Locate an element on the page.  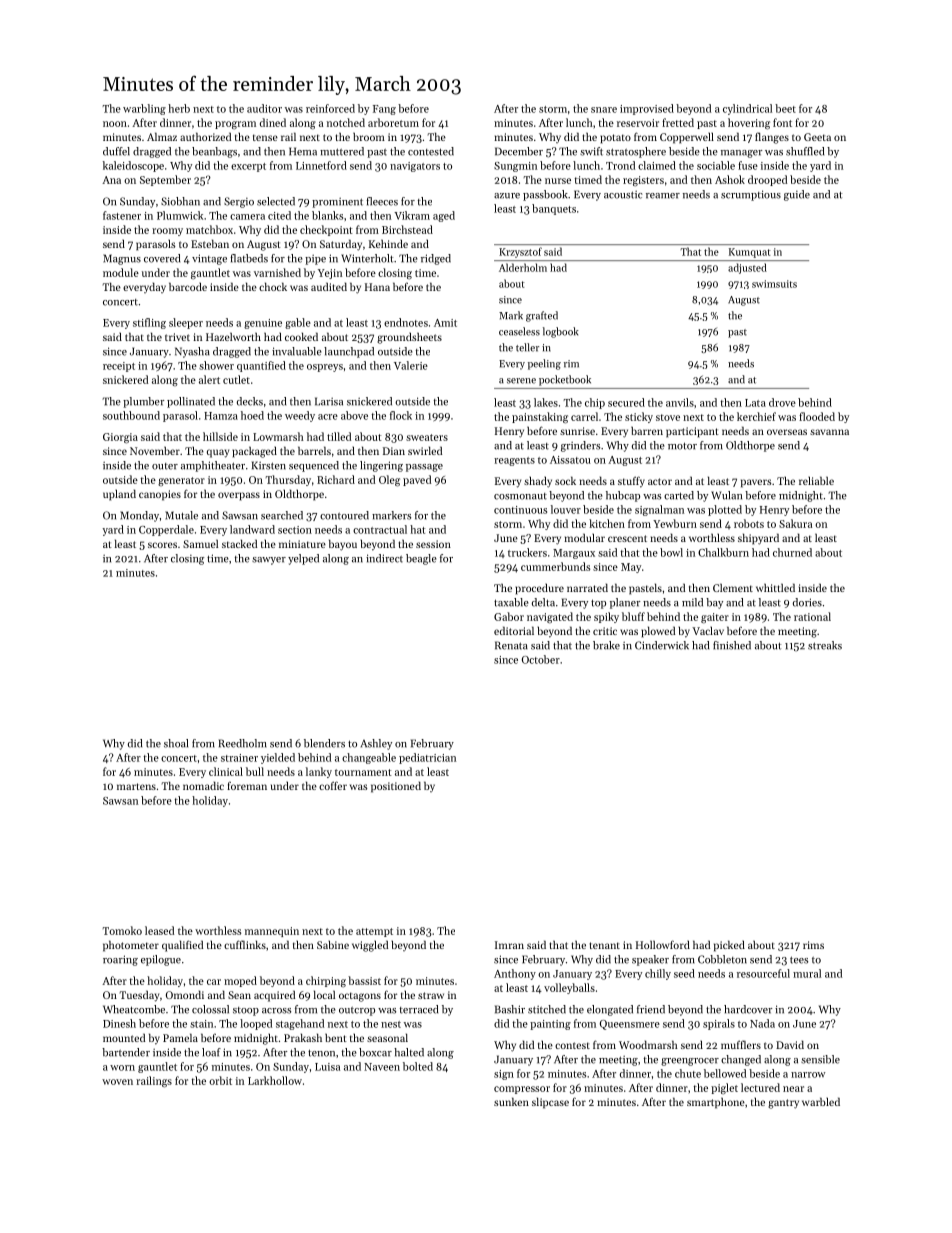
painstaking is located at coordinates (540, 418).
